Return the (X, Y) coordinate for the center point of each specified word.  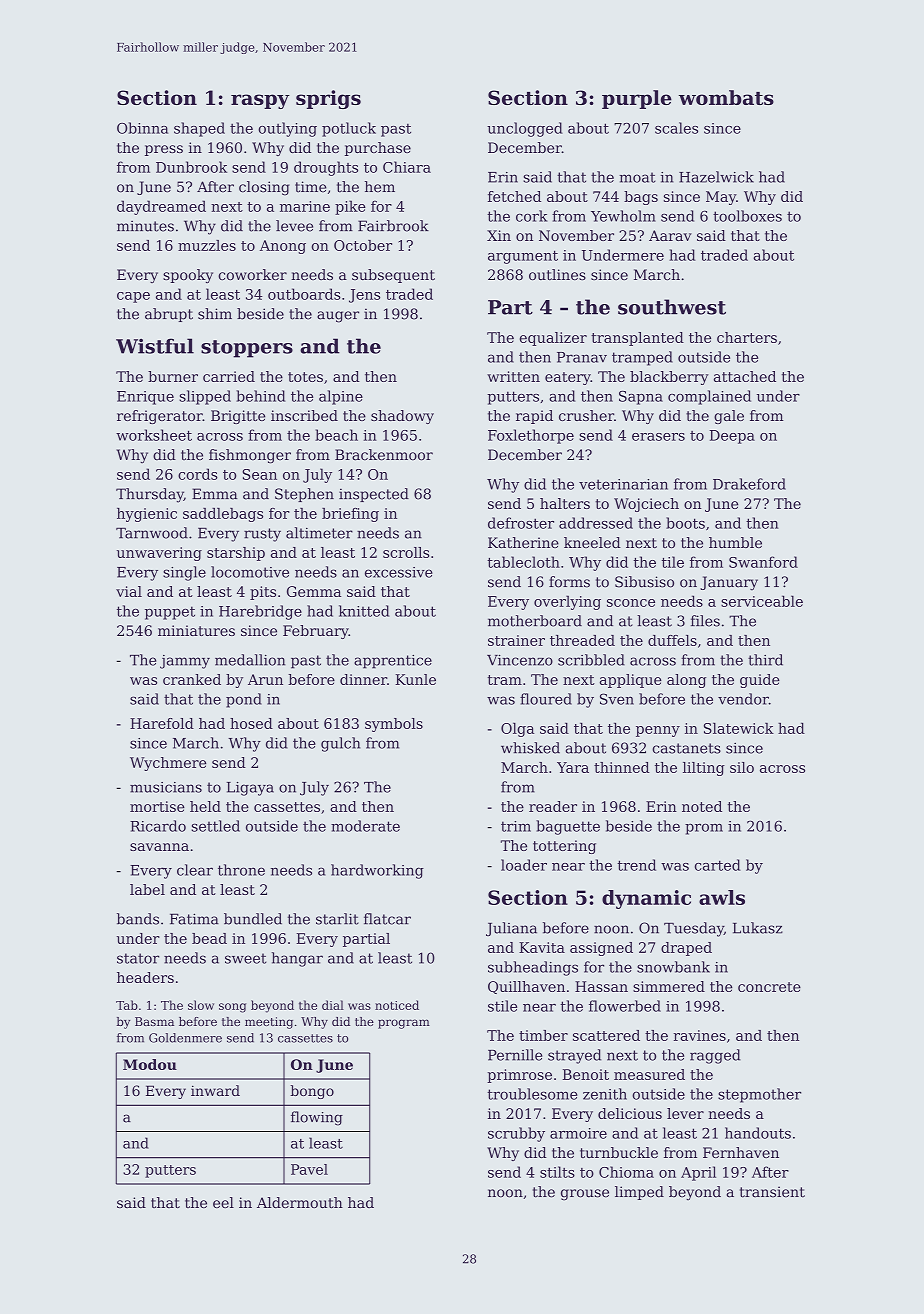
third (765, 660)
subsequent (393, 276)
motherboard (535, 621)
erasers (658, 437)
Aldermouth (300, 1202)
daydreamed (161, 207)
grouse (585, 1195)
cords (198, 474)
